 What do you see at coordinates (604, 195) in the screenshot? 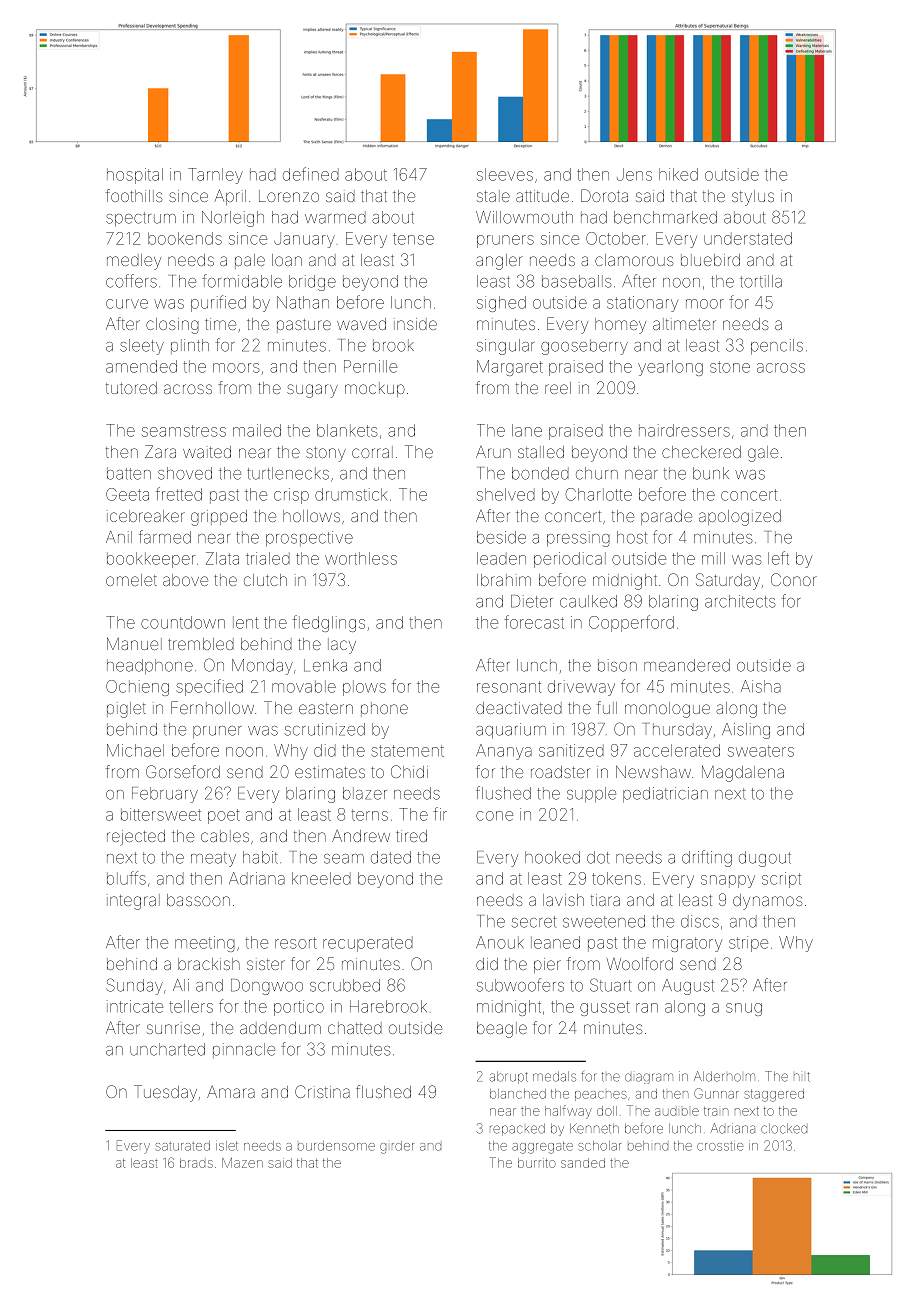
I see `Dorota` at bounding box center [604, 195].
